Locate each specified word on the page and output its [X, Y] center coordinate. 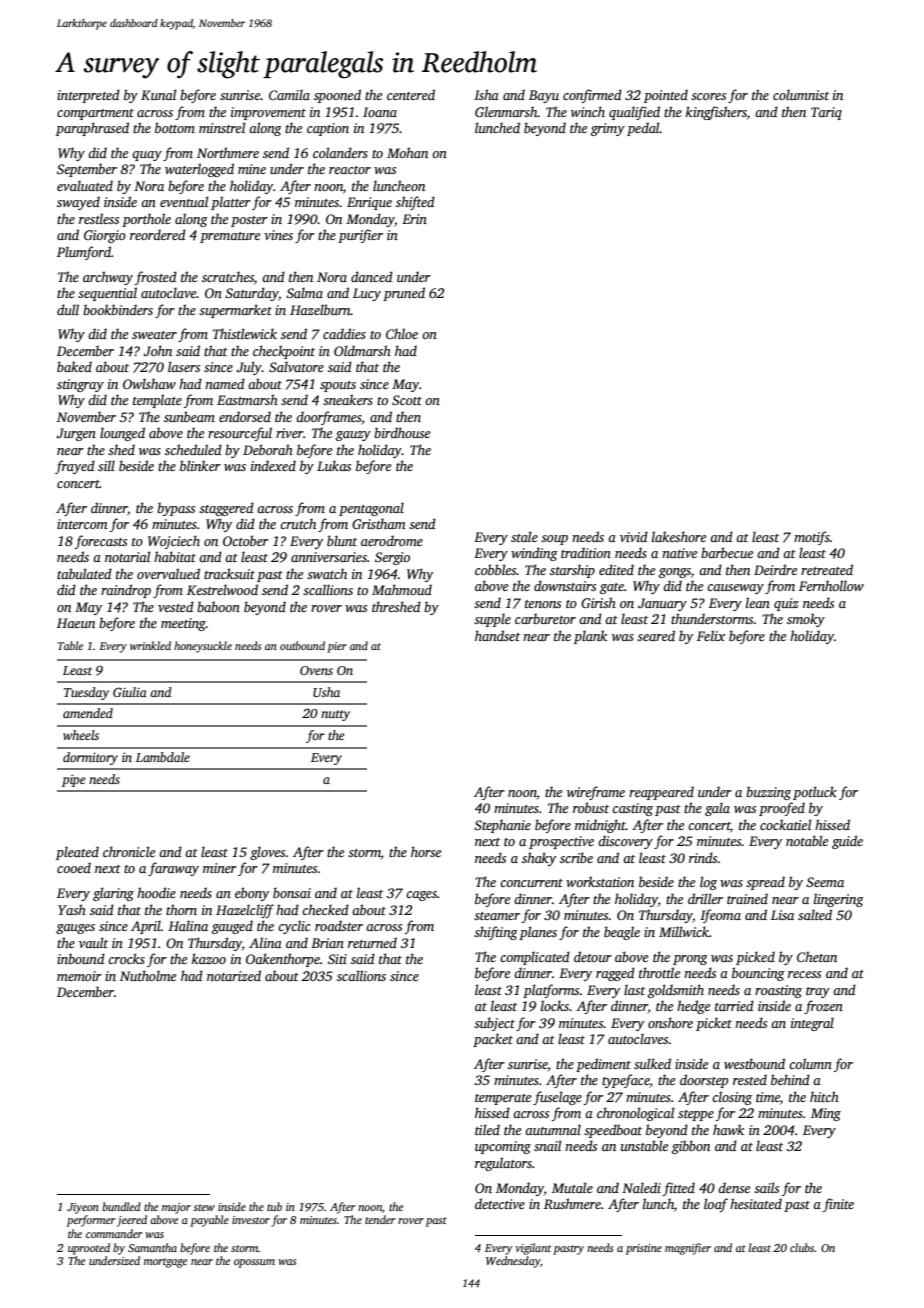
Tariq [826, 113]
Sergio [392, 558]
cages [421, 896]
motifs [812, 538]
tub [274, 1206]
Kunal [158, 94]
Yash [72, 909]
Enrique [369, 203]
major [176, 1208]
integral [812, 1024]
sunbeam [189, 416]
